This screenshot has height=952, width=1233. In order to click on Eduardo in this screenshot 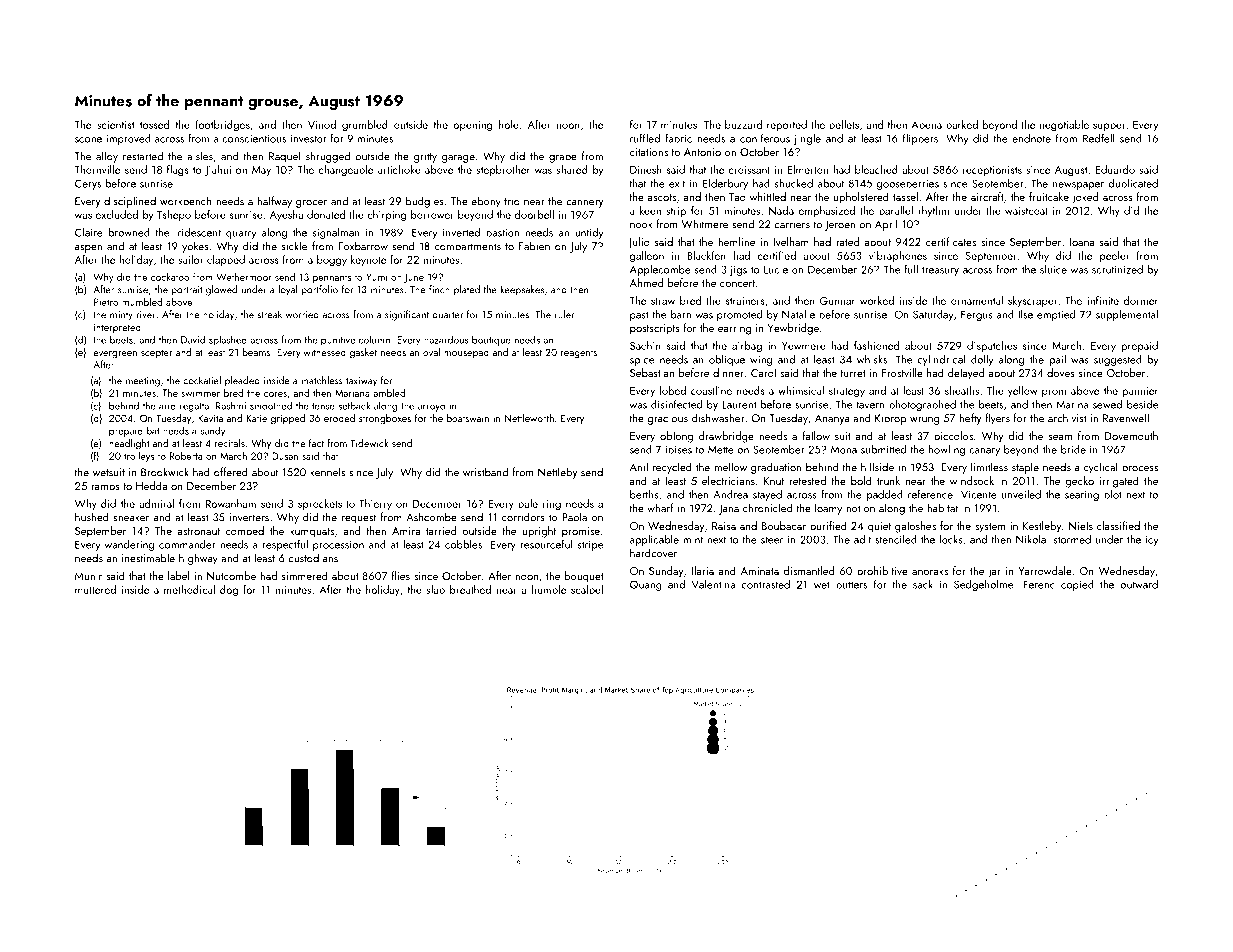, I will do `click(1115, 169)`.
